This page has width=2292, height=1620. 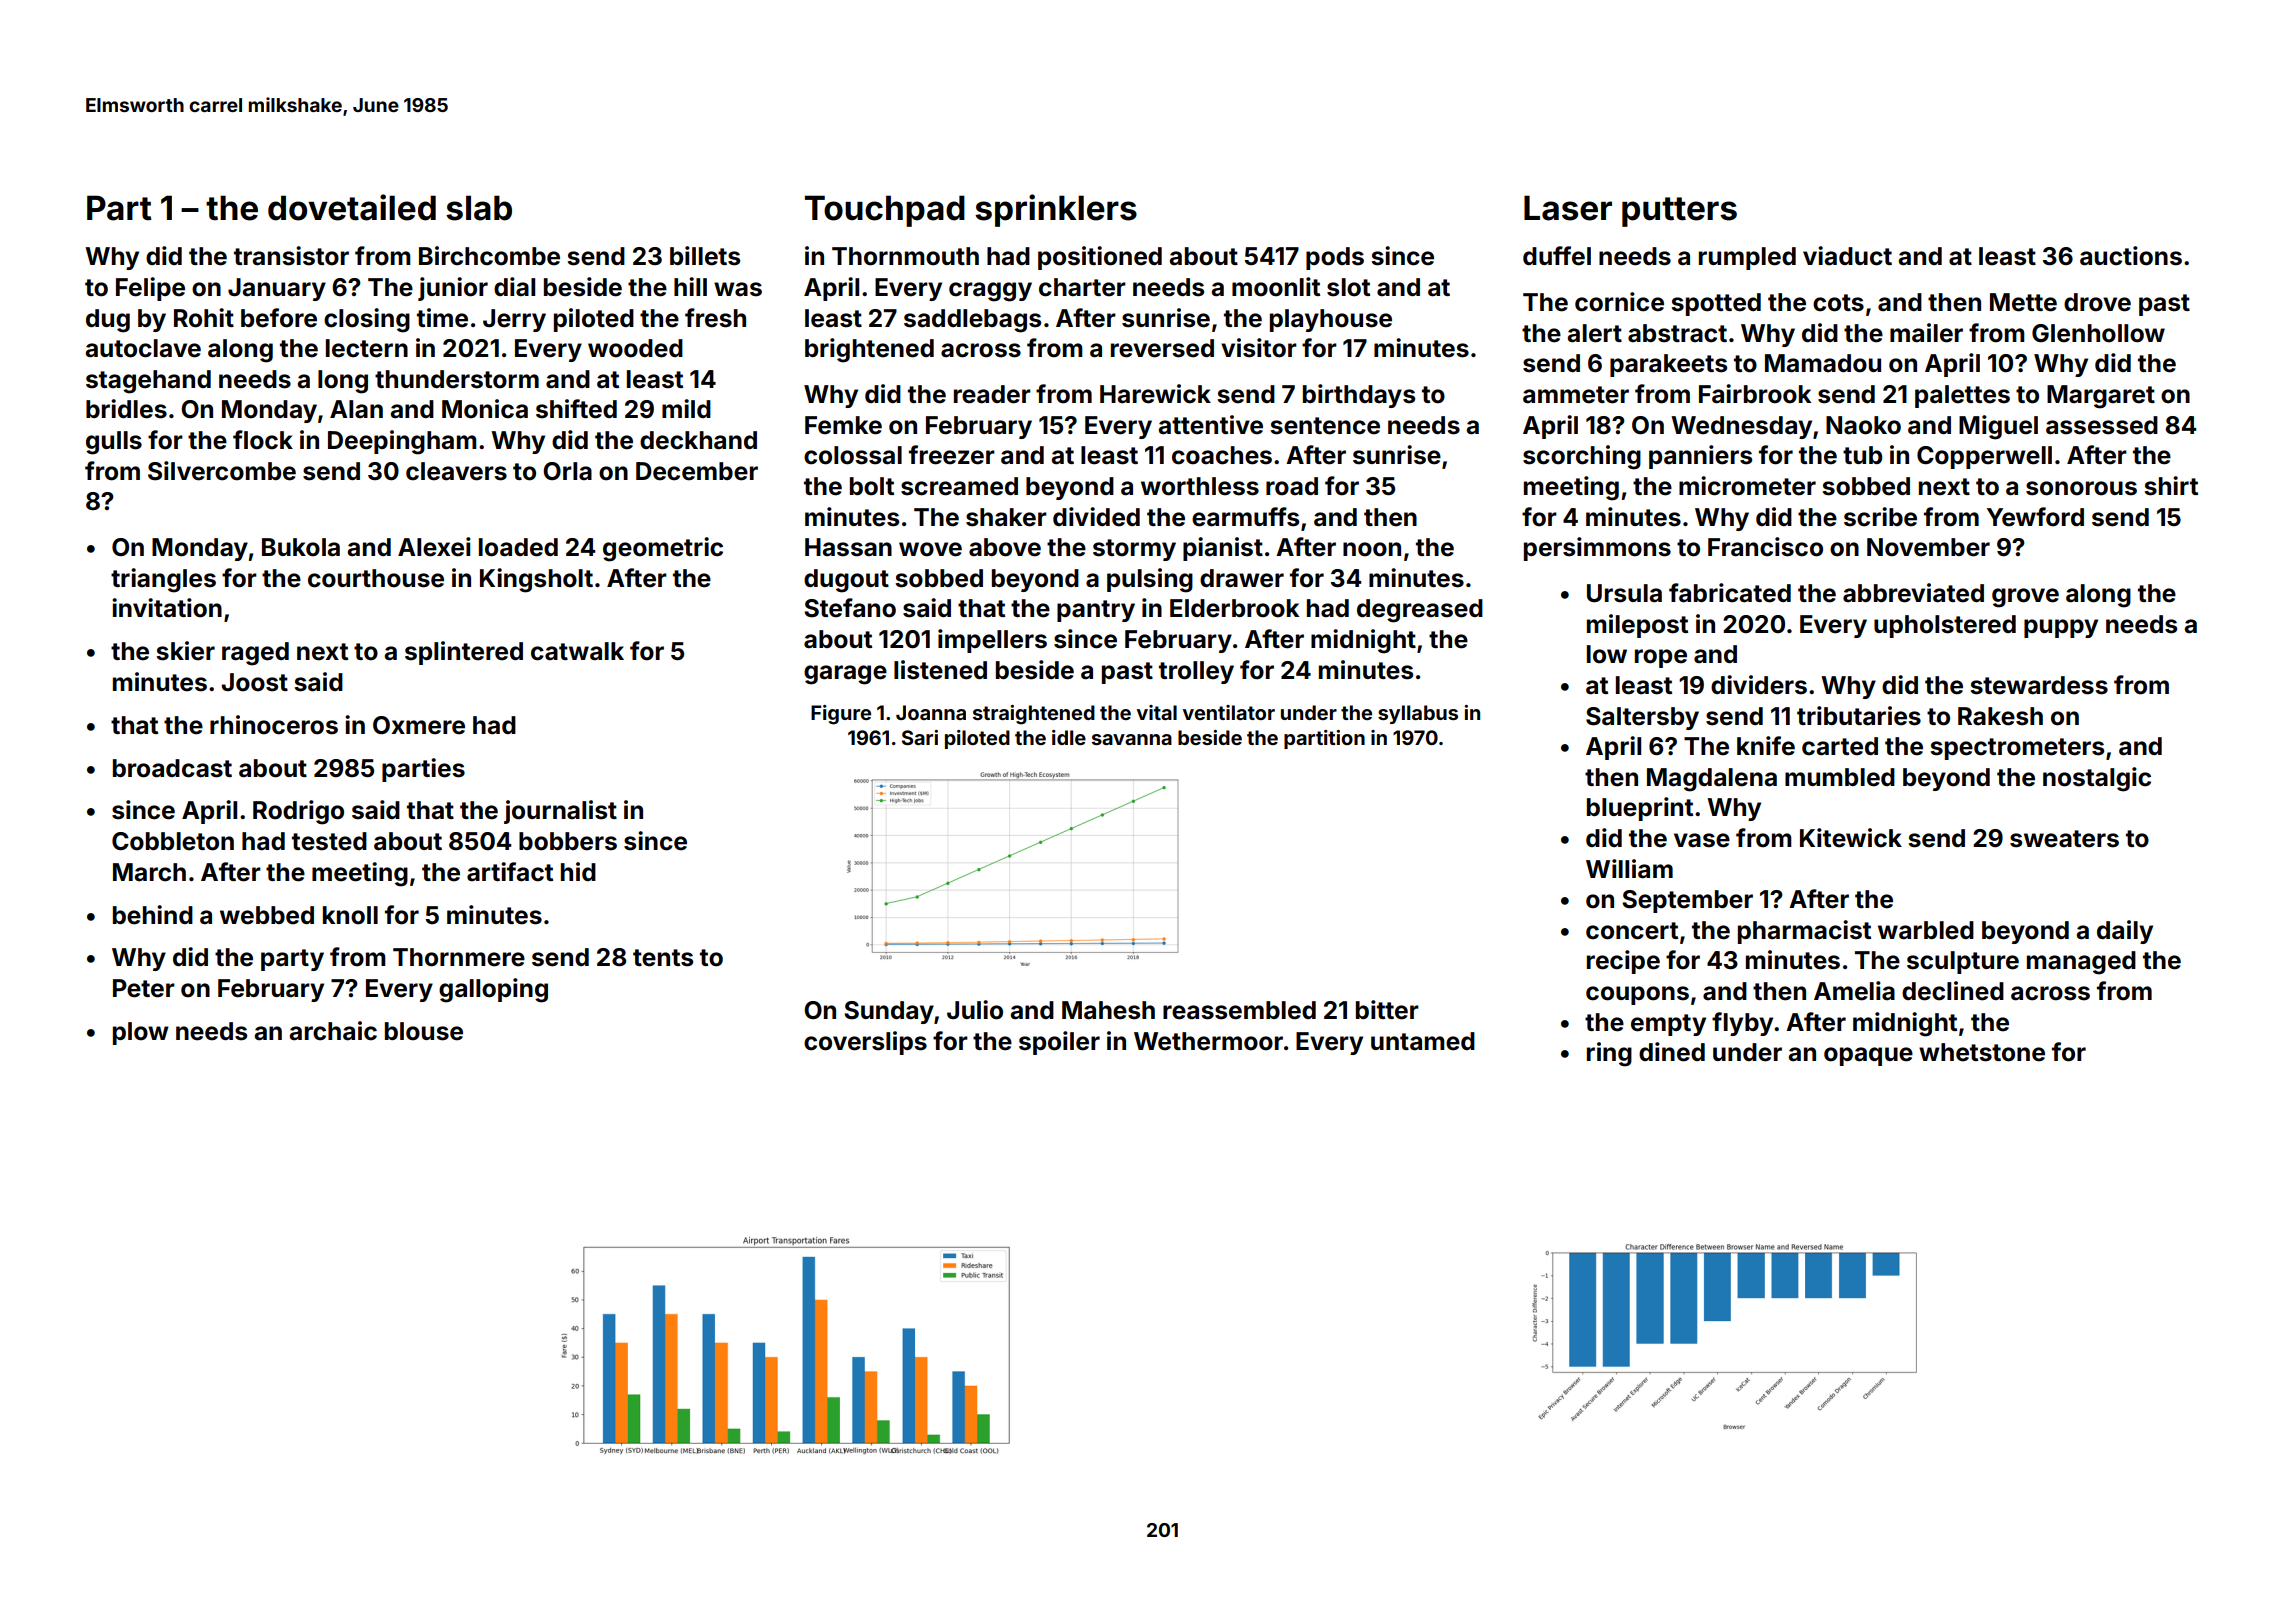 I want to click on alert, so click(x=1594, y=333).
